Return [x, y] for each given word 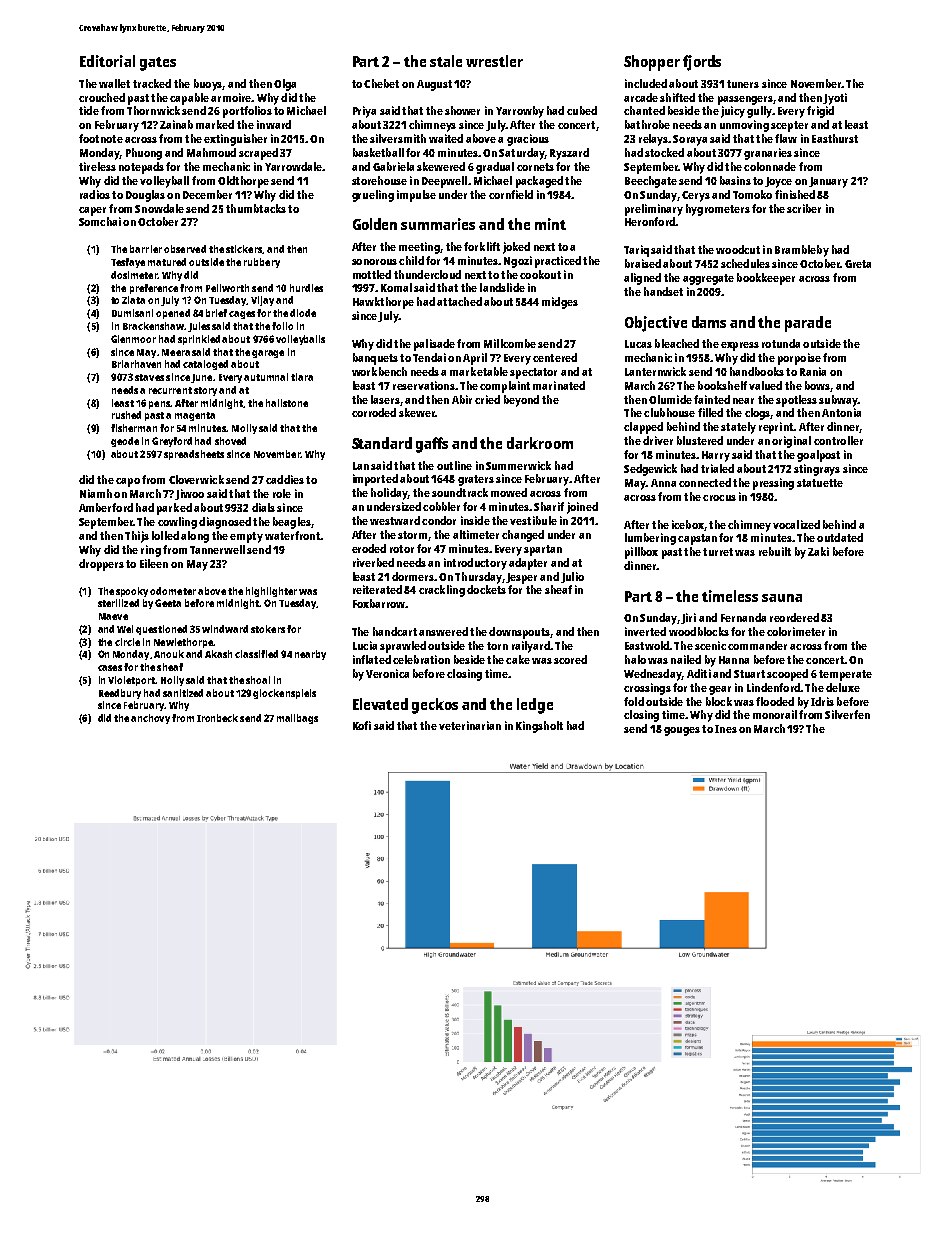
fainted [712, 399]
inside [475, 520]
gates [158, 64]
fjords [702, 63]
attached [459, 301]
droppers [101, 565]
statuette [820, 483]
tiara [302, 377]
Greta [858, 264]
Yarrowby [520, 112]
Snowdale [159, 208]
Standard [382, 443]
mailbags [297, 719]
